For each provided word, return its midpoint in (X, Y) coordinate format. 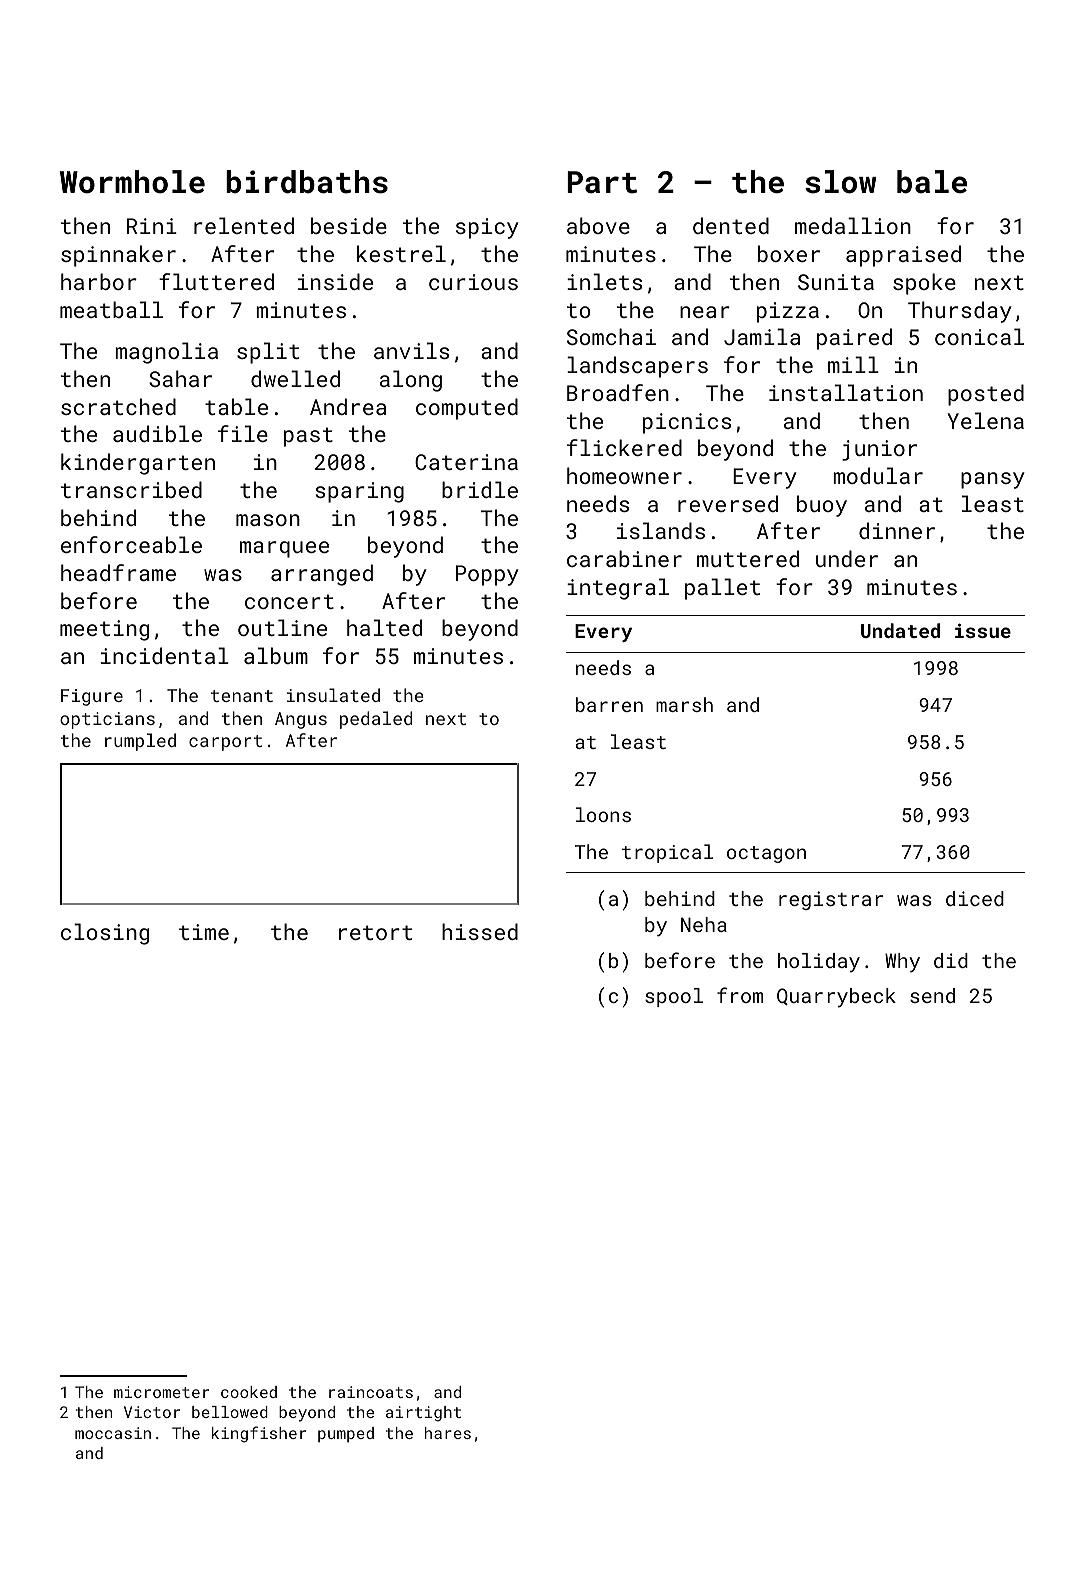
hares (448, 1433)
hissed (480, 931)
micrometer (161, 1392)
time (204, 932)
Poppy (487, 575)
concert (289, 601)
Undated (900, 630)
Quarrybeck (836, 997)
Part (602, 182)
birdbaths (307, 182)
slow (841, 182)
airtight (423, 1414)
